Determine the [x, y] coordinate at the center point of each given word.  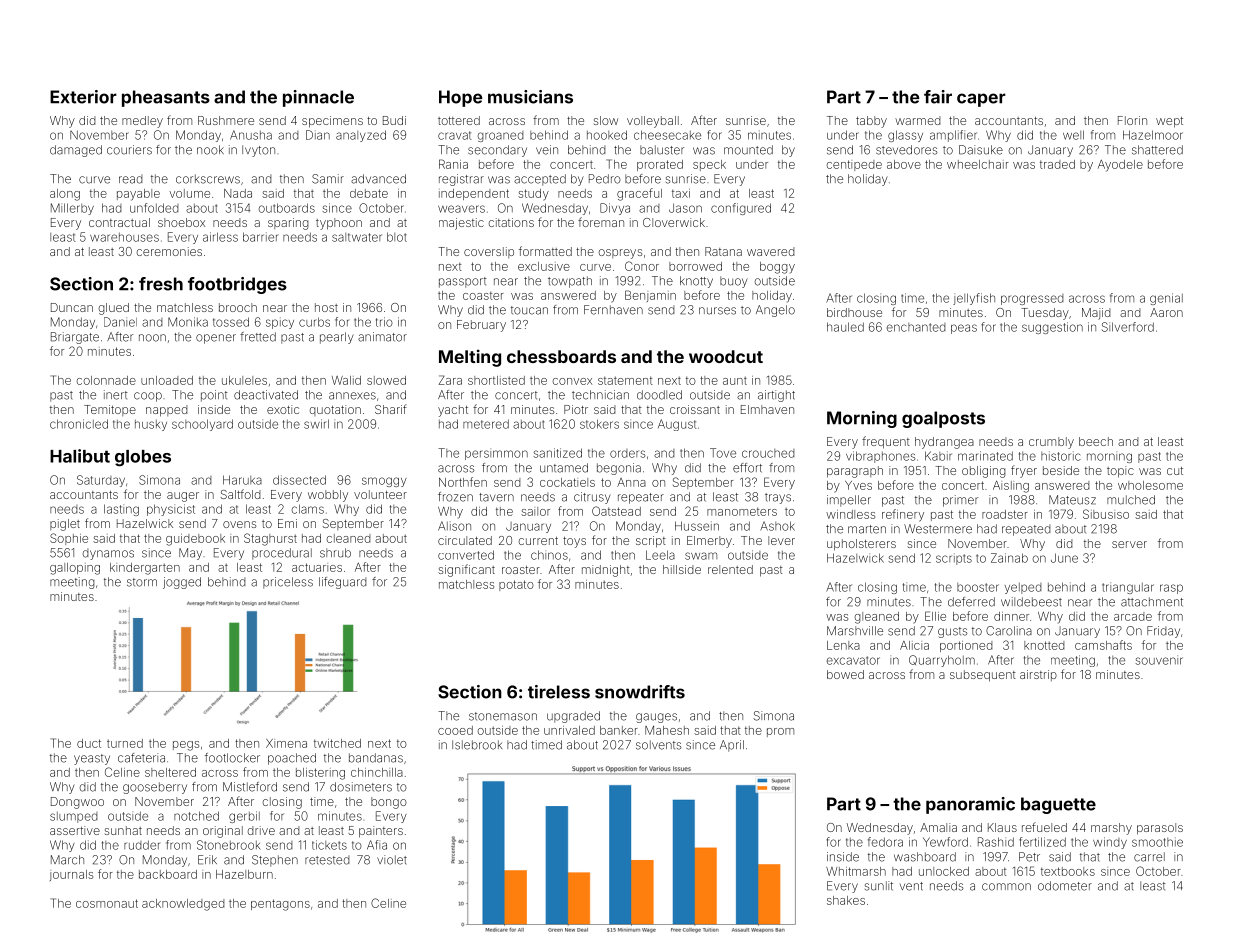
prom [780, 732]
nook [210, 150]
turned [125, 743]
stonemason [503, 716]
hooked [607, 135]
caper [981, 100]
